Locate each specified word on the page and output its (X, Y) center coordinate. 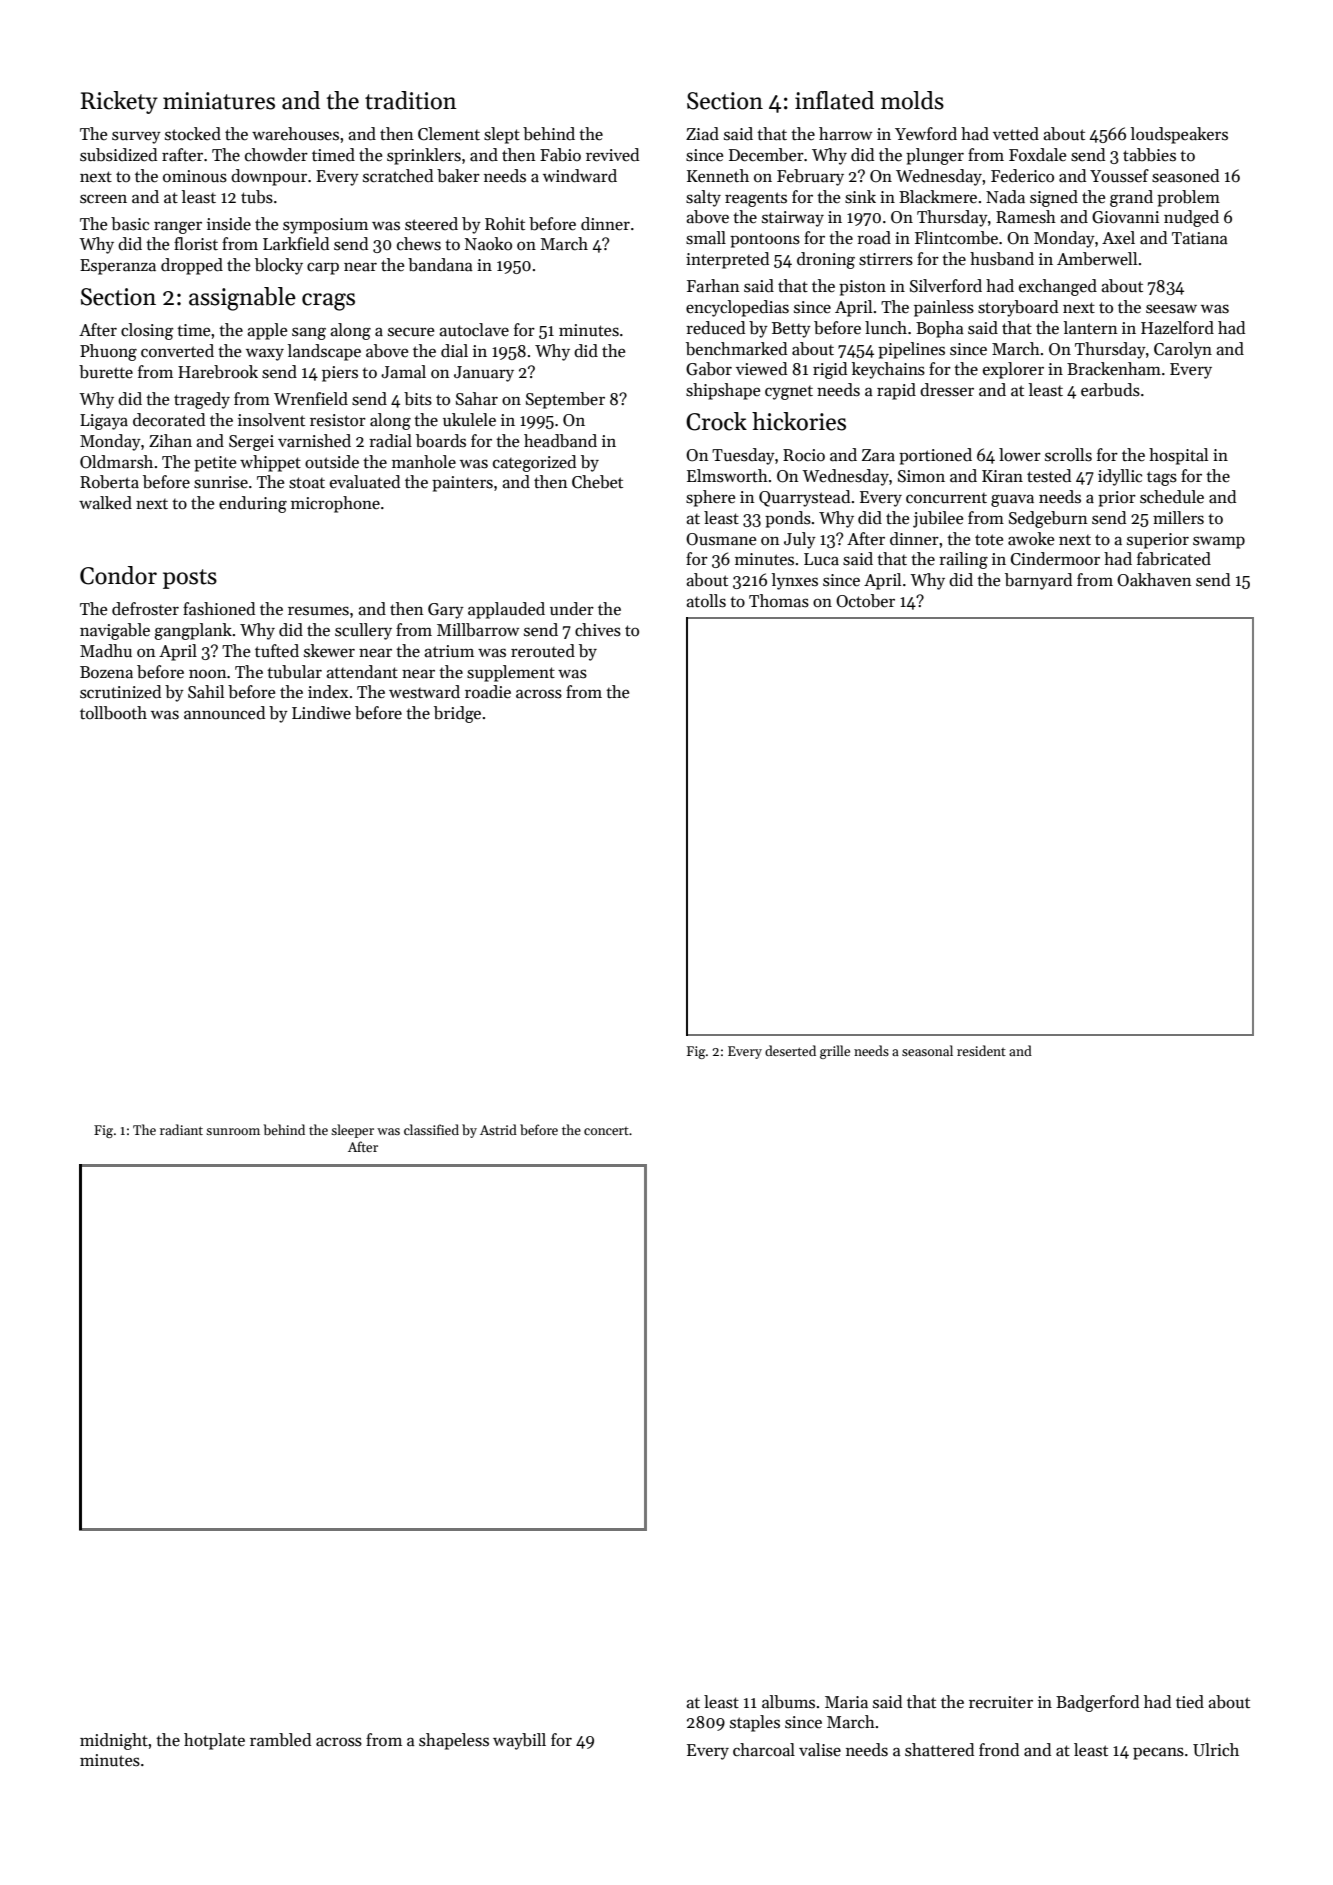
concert (606, 1131)
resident (981, 1050)
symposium (325, 226)
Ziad (702, 134)
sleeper (352, 1131)
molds (912, 100)
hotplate (214, 1741)
